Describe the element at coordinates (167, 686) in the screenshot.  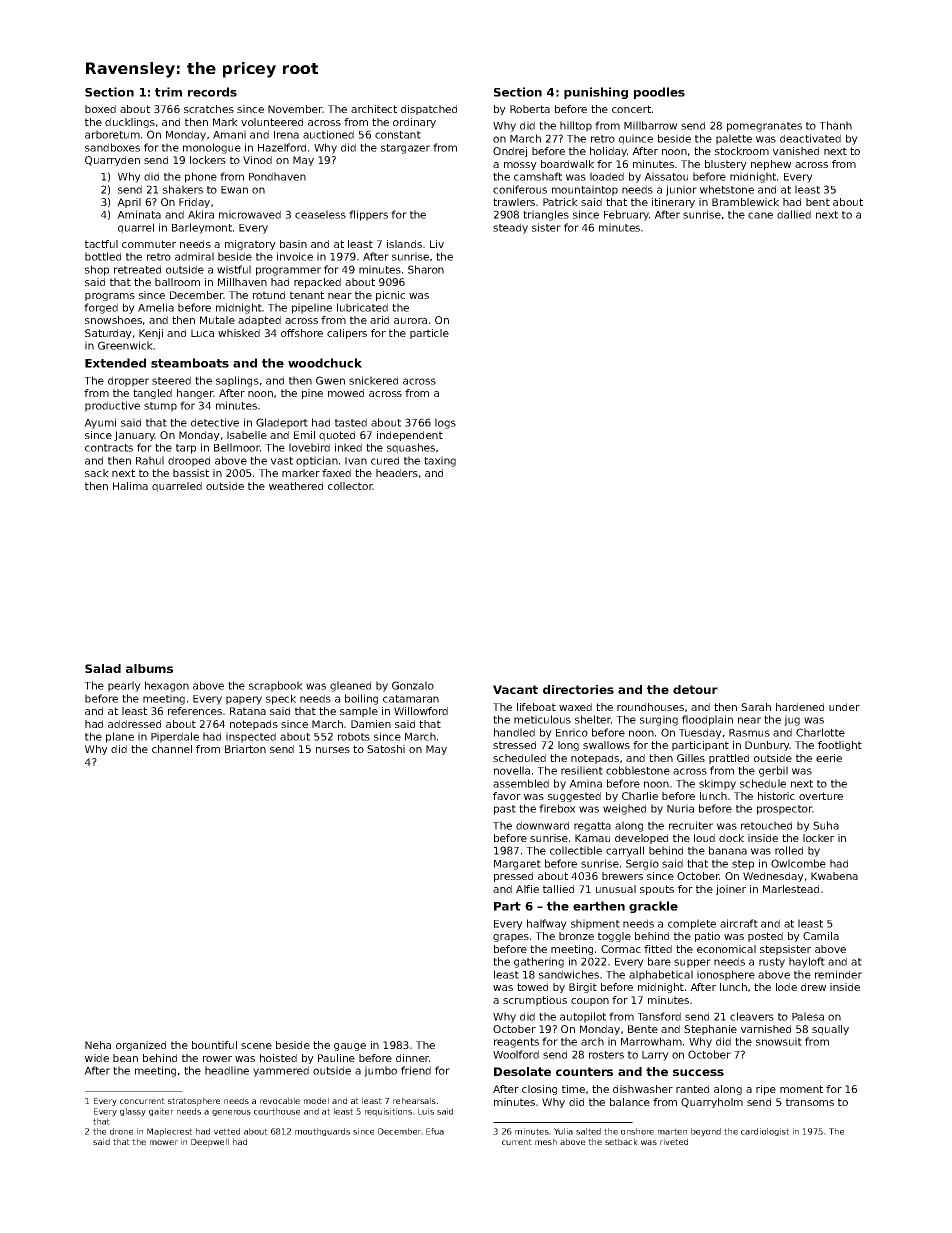
I see `hexagon` at that location.
